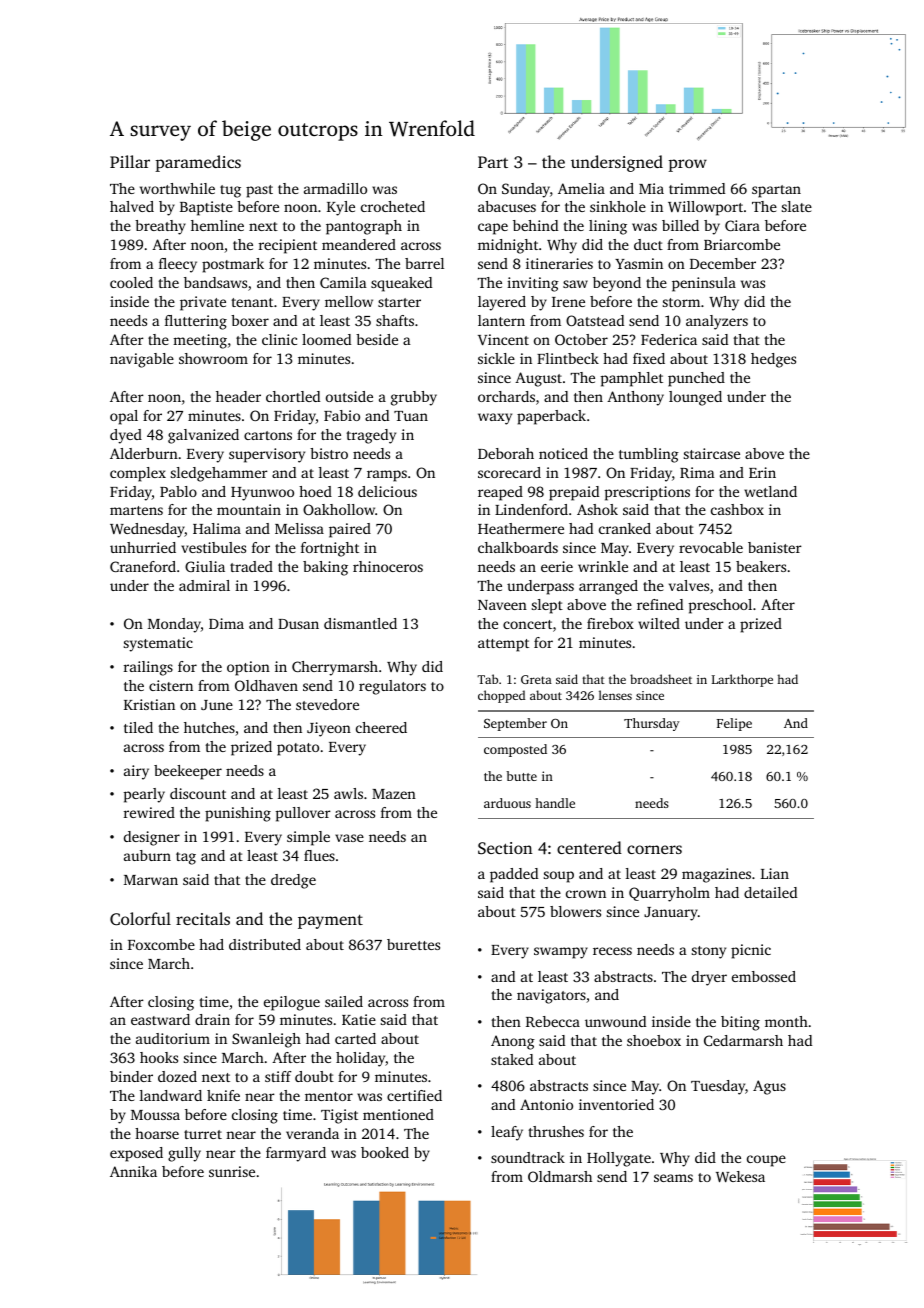 The height and width of the document is (1308, 924). Describe the element at coordinates (734, 724) in the document. I see `Felipe` at that location.
